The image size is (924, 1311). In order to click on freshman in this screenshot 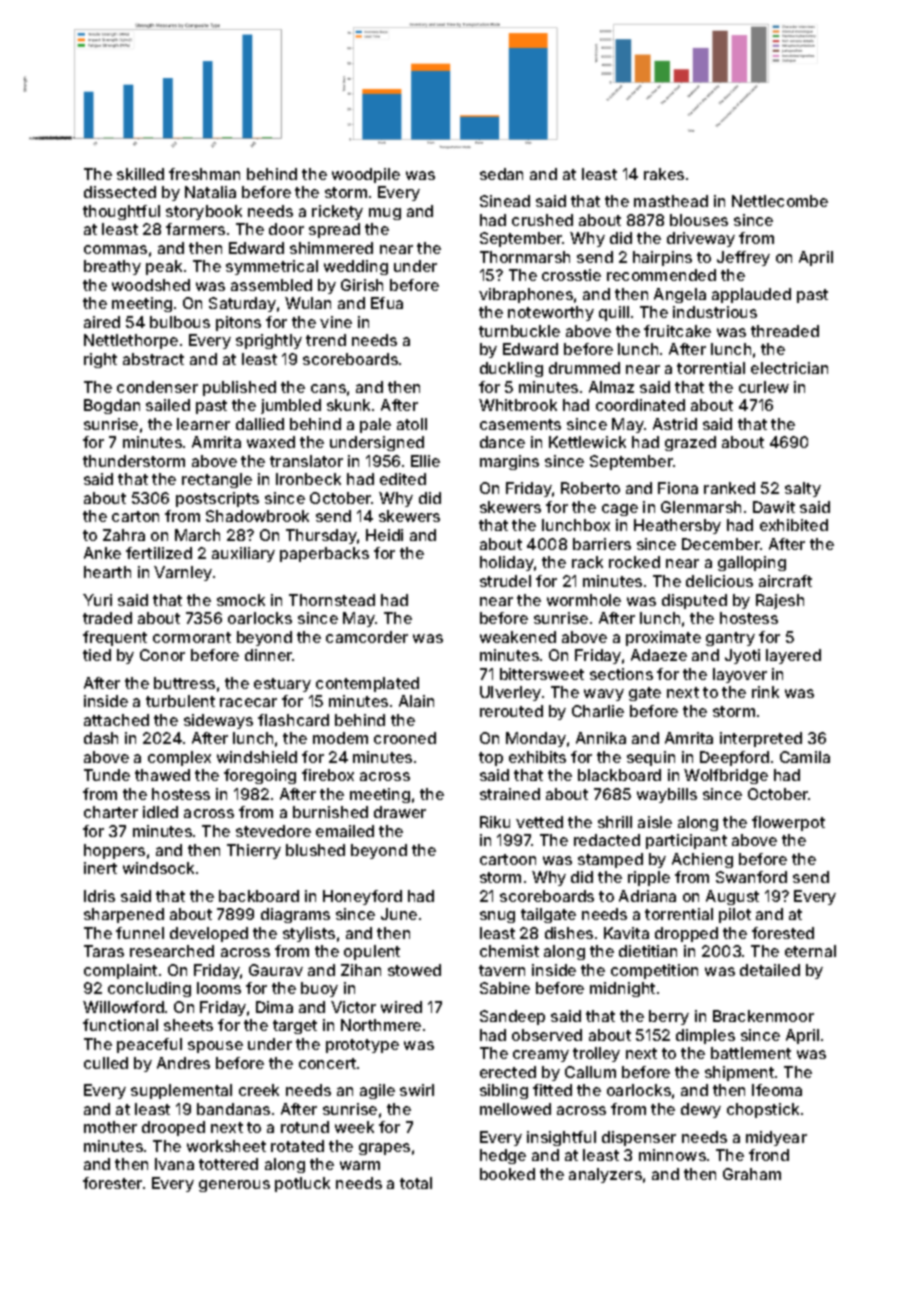, I will do `click(204, 174)`.
